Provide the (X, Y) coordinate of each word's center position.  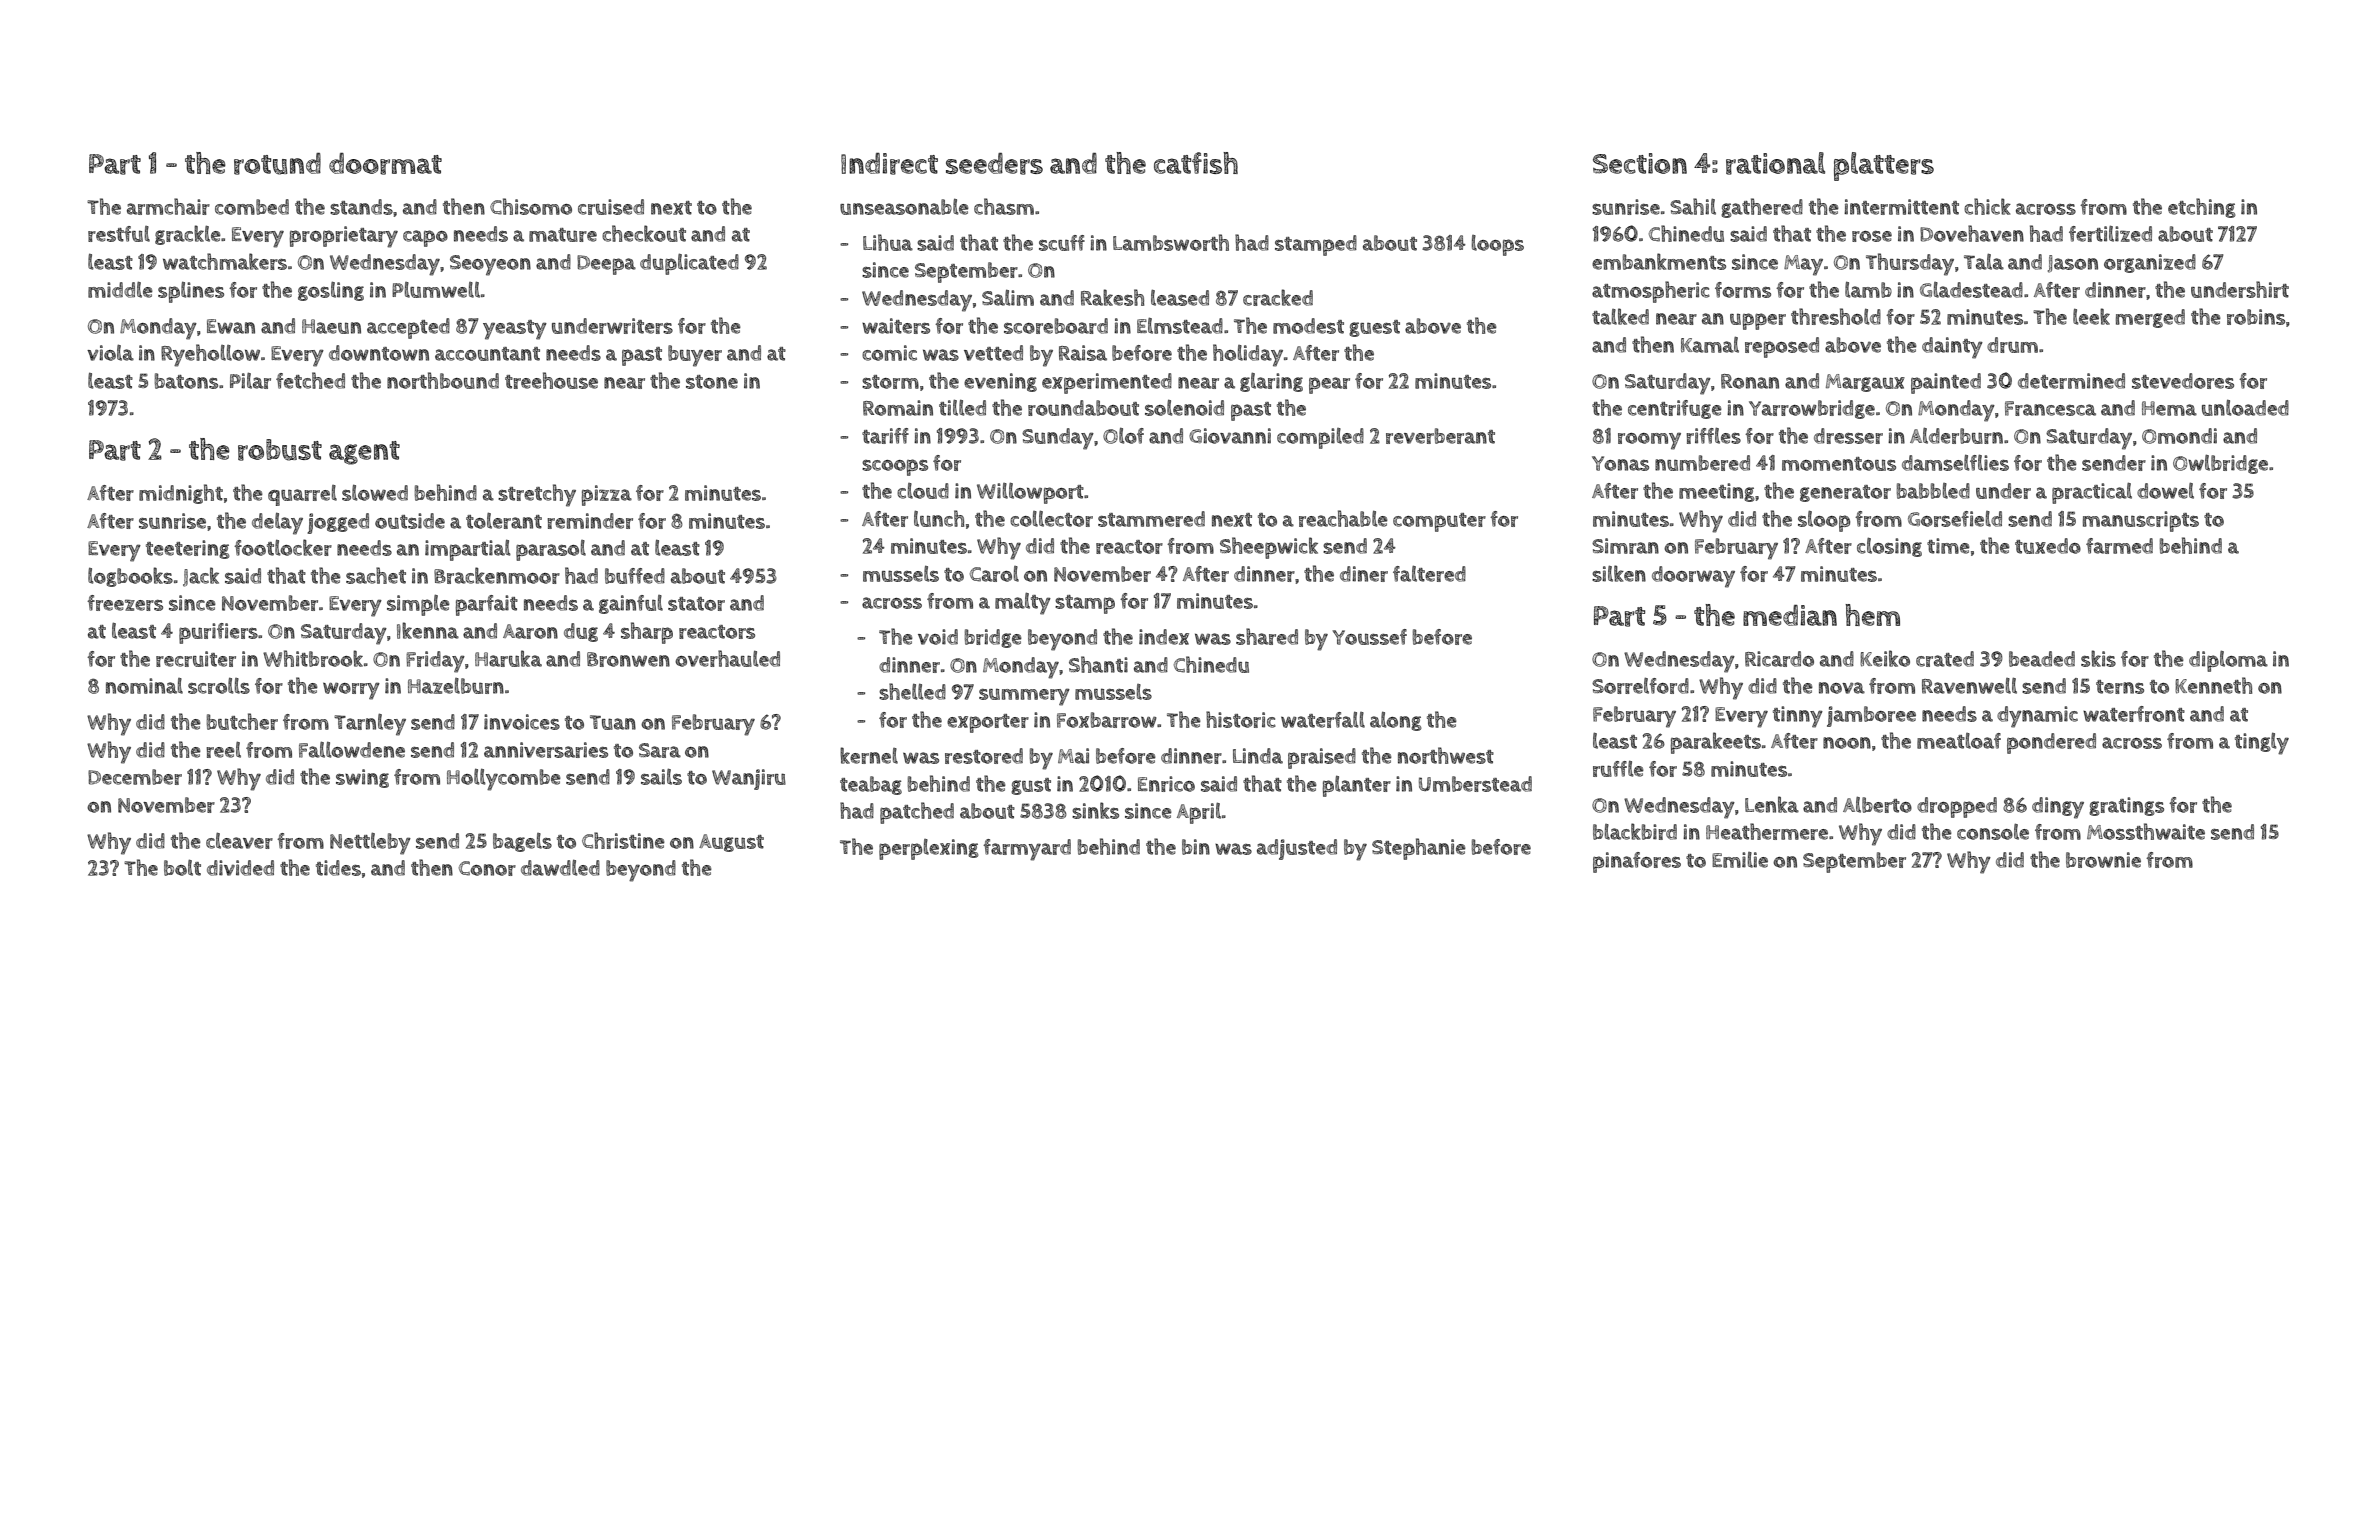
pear (1329, 385)
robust (280, 450)
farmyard (1027, 850)
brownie (2103, 860)
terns (2120, 687)
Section (1640, 163)
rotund (277, 164)
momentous (1839, 464)
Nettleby (370, 843)
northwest (1446, 755)
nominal (144, 686)
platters (1884, 166)
